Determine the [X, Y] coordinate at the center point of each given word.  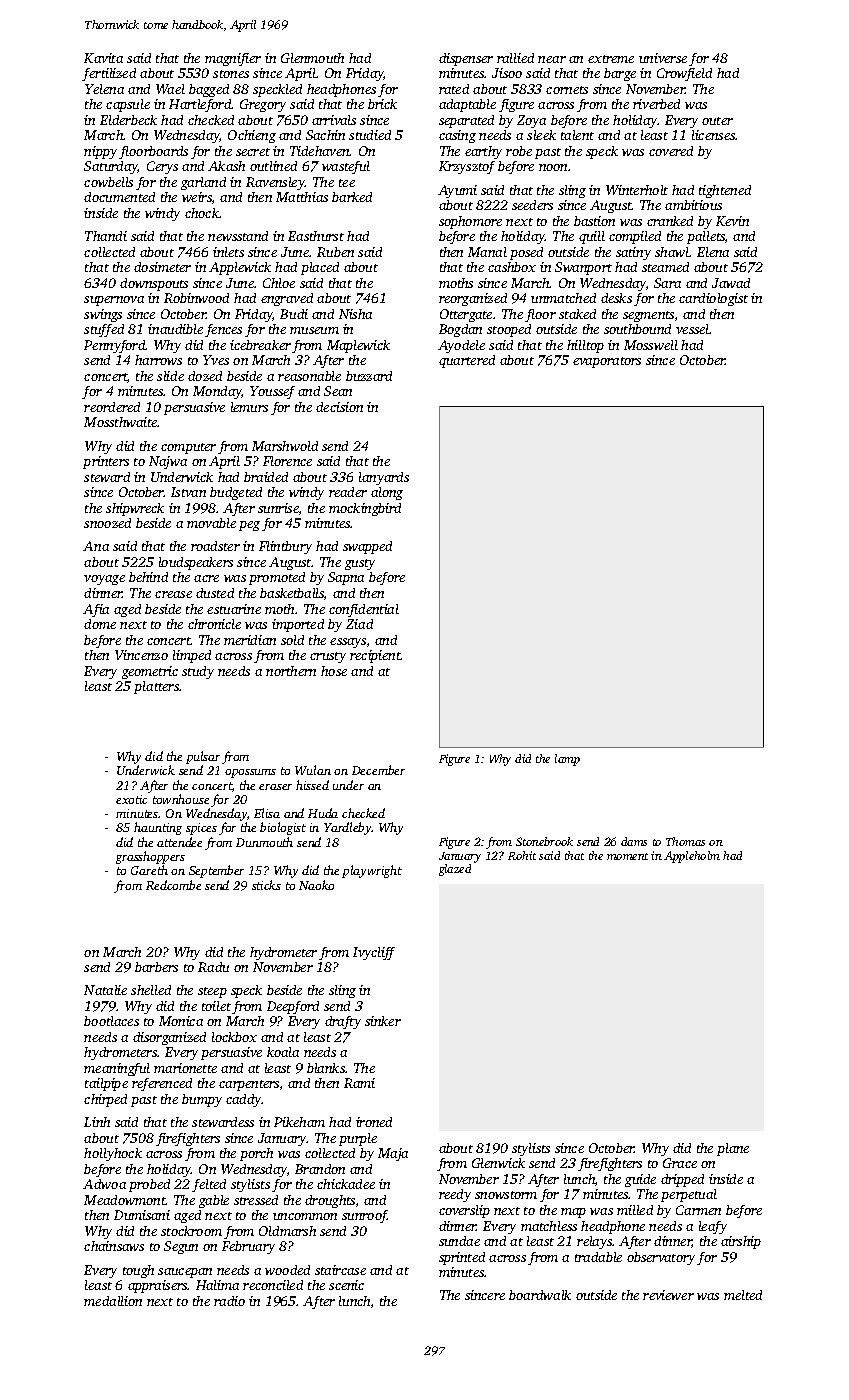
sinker [383, 1021]
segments [648, 316]
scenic [346, 1285]
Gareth [149, 870]
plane [733, 1149]
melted [743, 1295]
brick [382, 104]
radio [229, 1301]
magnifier [233, 59]
